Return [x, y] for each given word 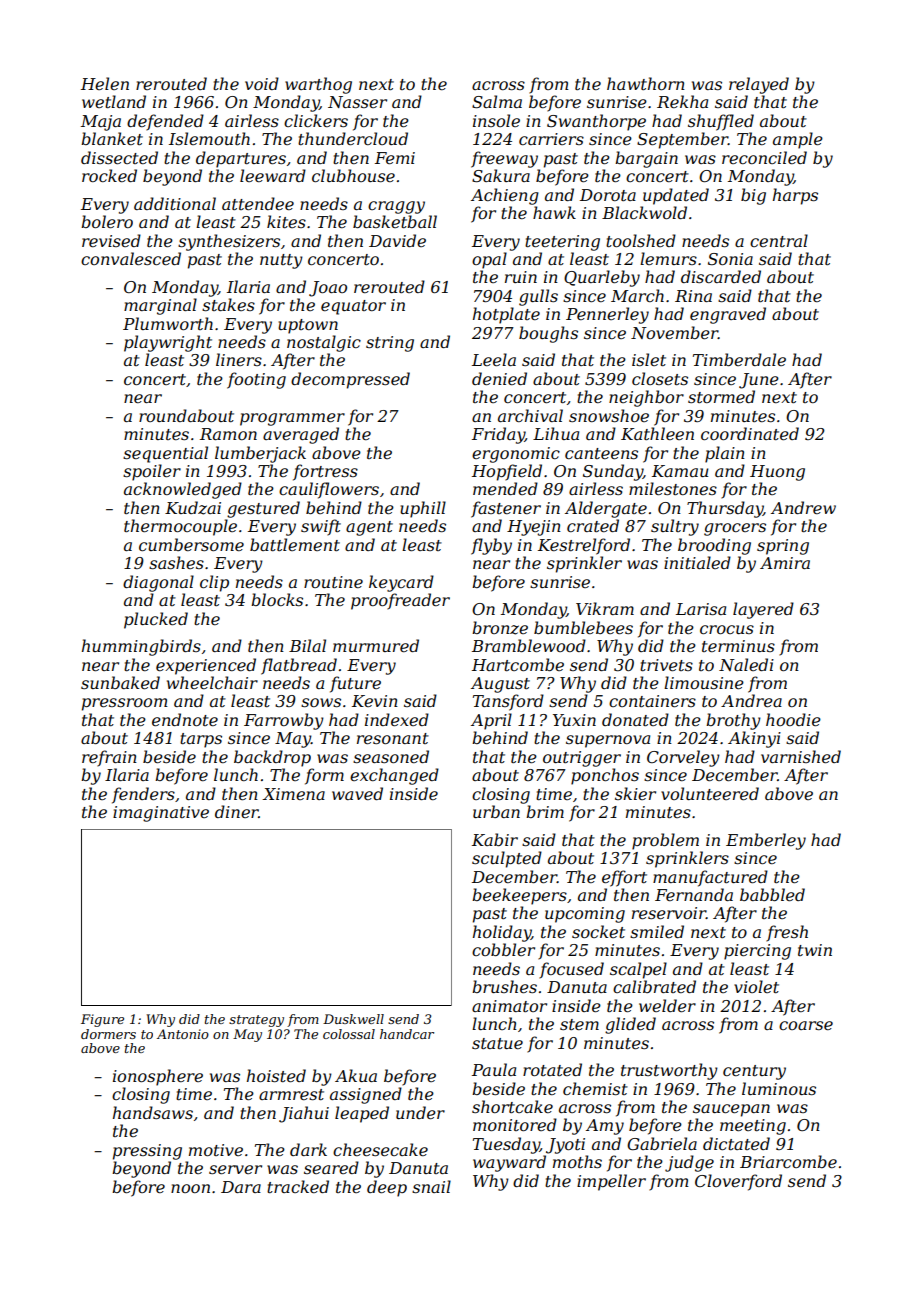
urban [496, 811]
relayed [759, 85]
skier [635, 793]
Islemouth [209, 138]
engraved [728, 315]
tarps [201, 740]
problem [665, 841]
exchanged [394, 776]
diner [237, 811]
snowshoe [609, 415]
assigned [366, 1095]
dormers [108, 1034]
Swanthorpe [596, 122]
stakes [228, 304]
